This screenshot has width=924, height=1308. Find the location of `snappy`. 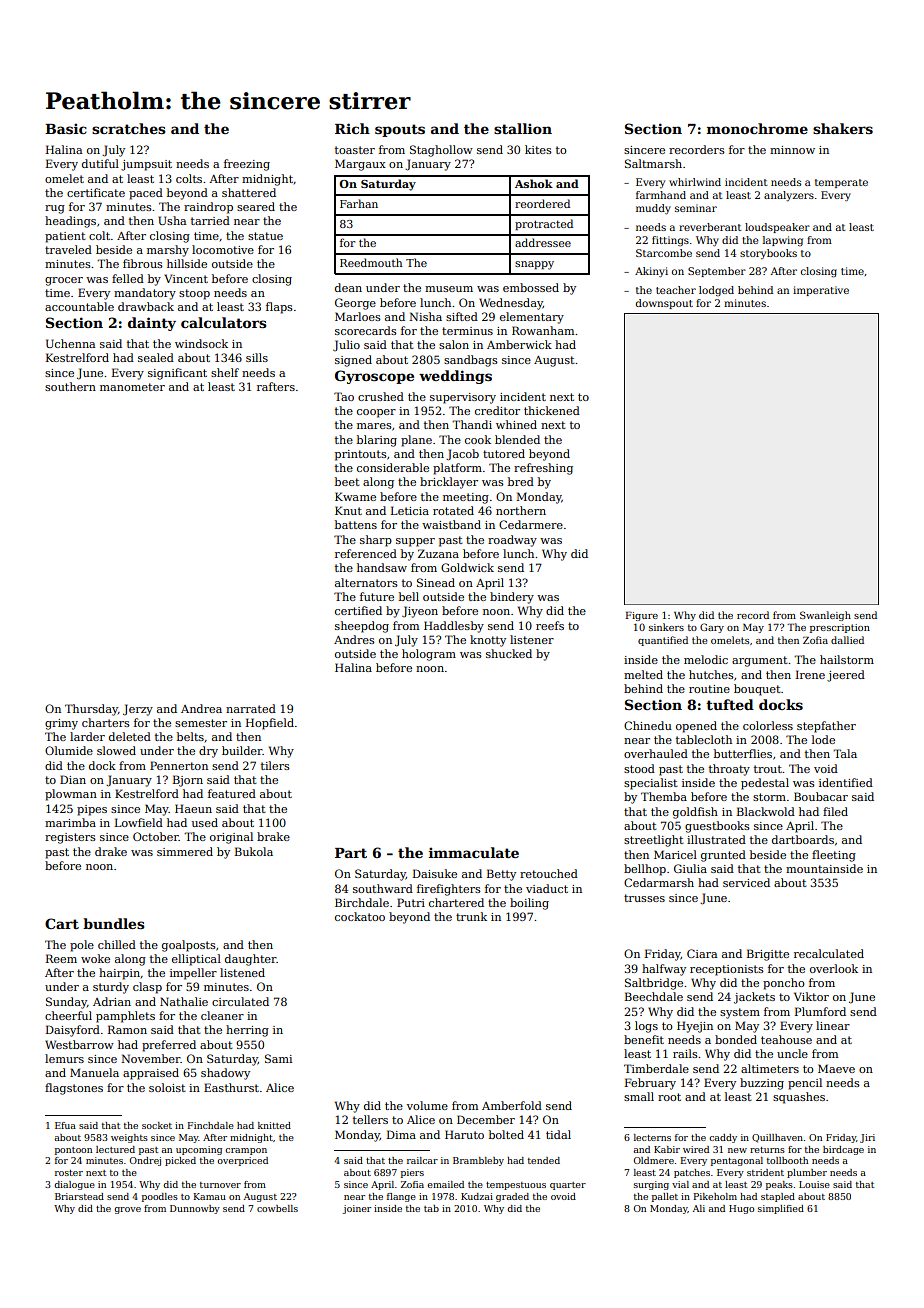

snappy is located at coordinates (534, 265).
